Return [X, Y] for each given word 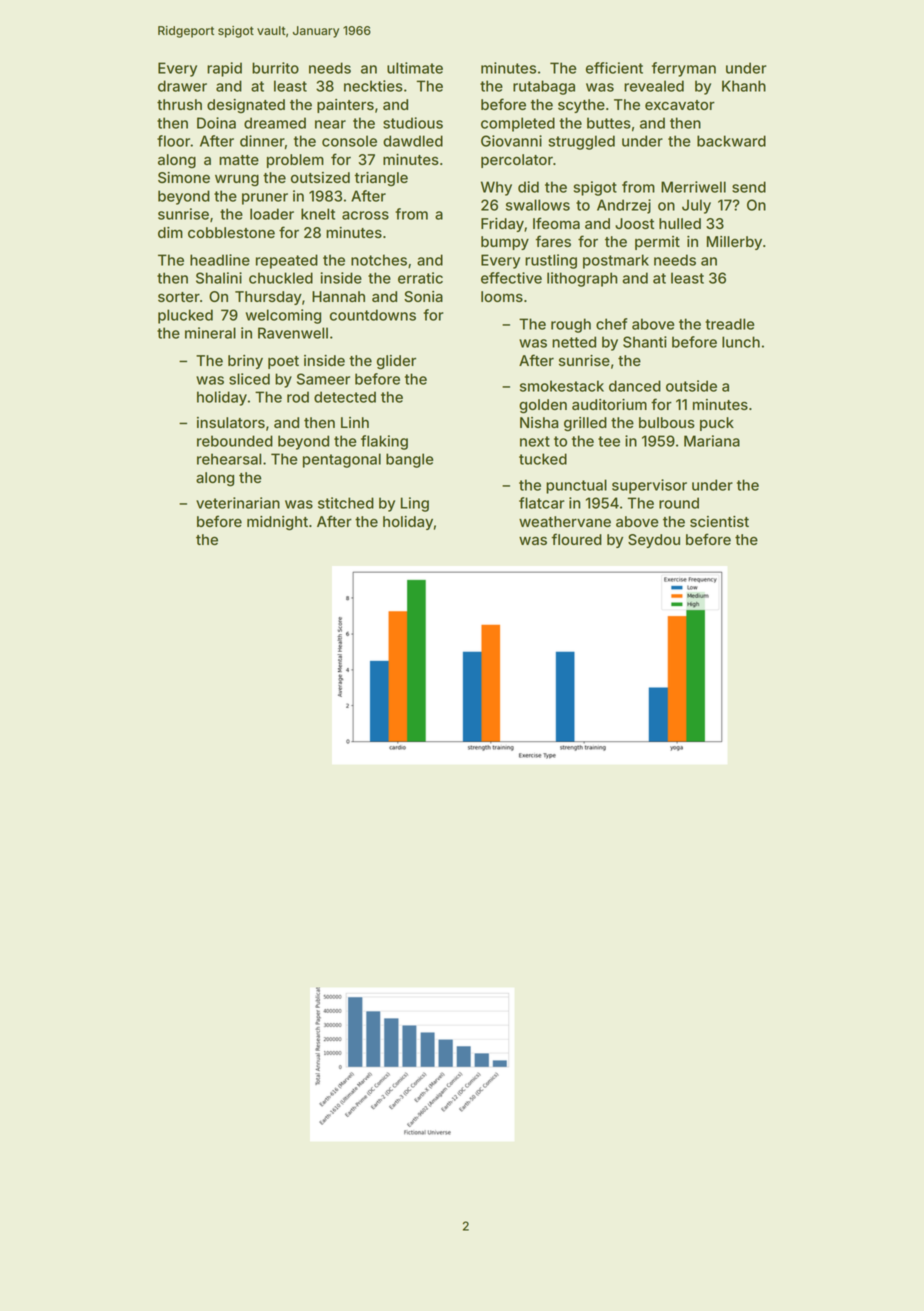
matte [239, 160]
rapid [224, 69]
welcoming [283, 316]
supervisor [649, 486]
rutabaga [544, 87]
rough [571, 325]
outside [691, 386]
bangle [409, 460]
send [749, 187]
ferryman [684, 69]
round [679, 503]
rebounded [235, 441]
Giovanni [511, 141]
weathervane [565, 521]
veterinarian [238, 503]
